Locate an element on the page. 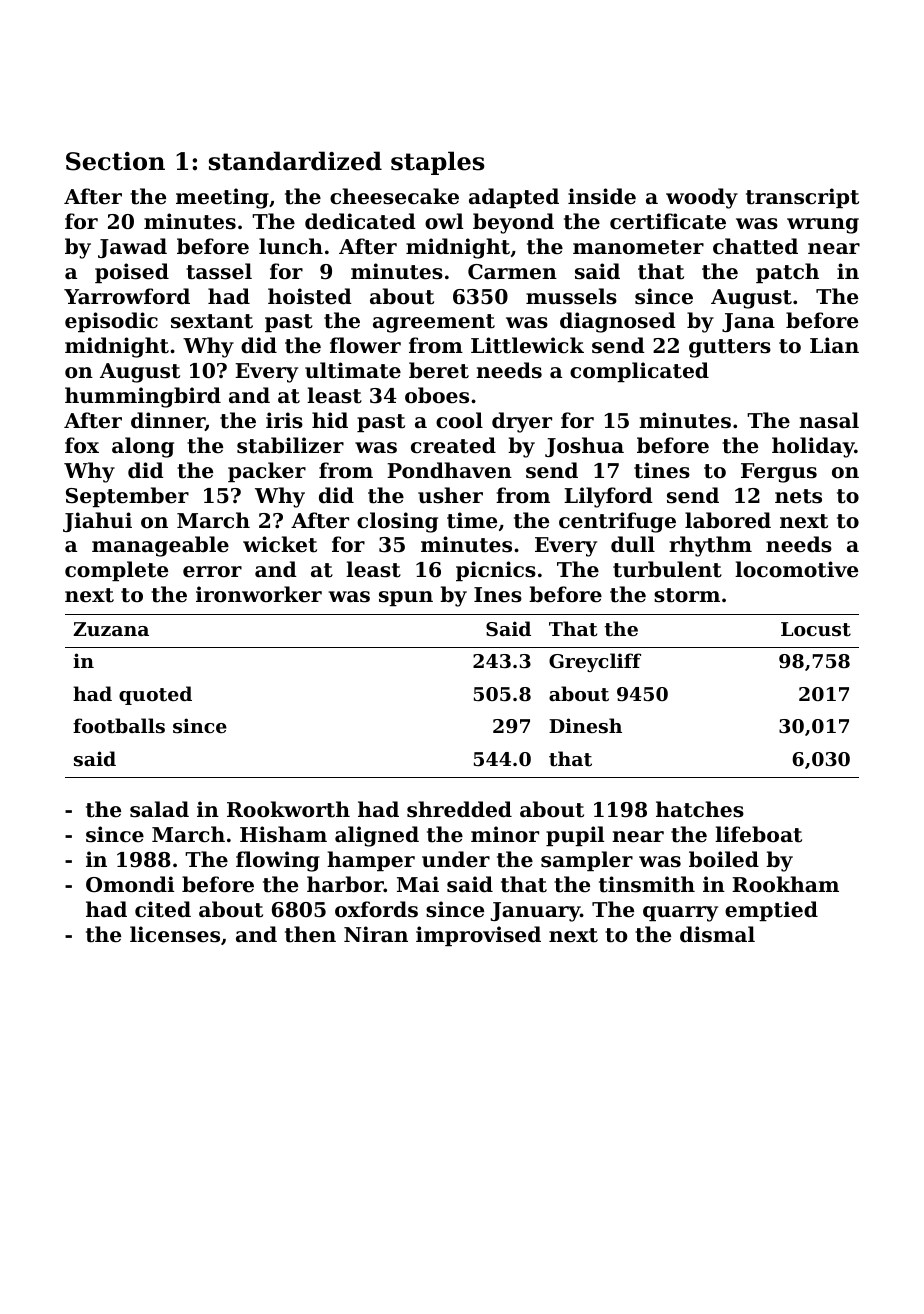 The height and width of the document is (1314, 924). woody is located at coordinates (702, 198).
